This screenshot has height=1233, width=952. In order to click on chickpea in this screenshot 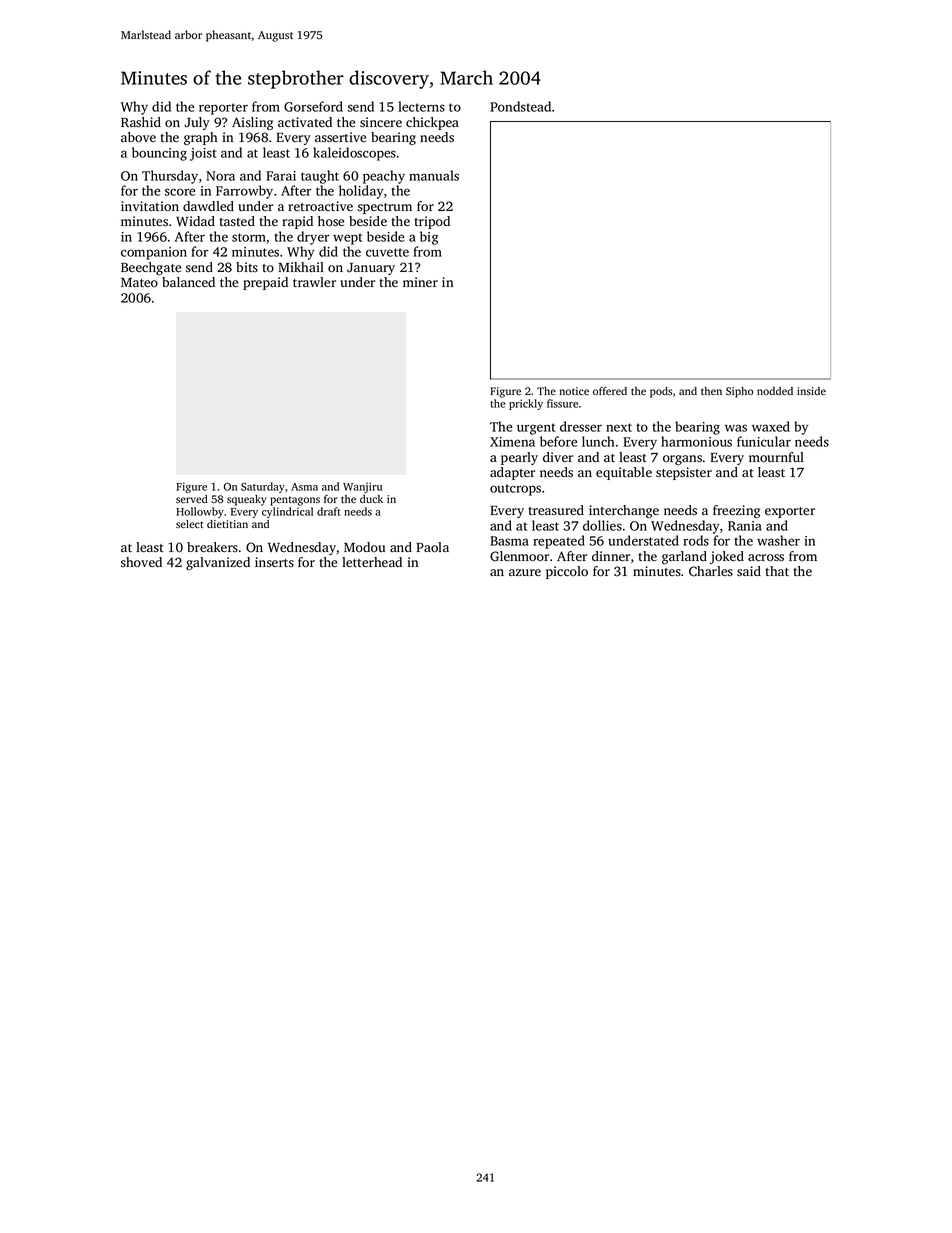, I will do `click(432, 123)`.
